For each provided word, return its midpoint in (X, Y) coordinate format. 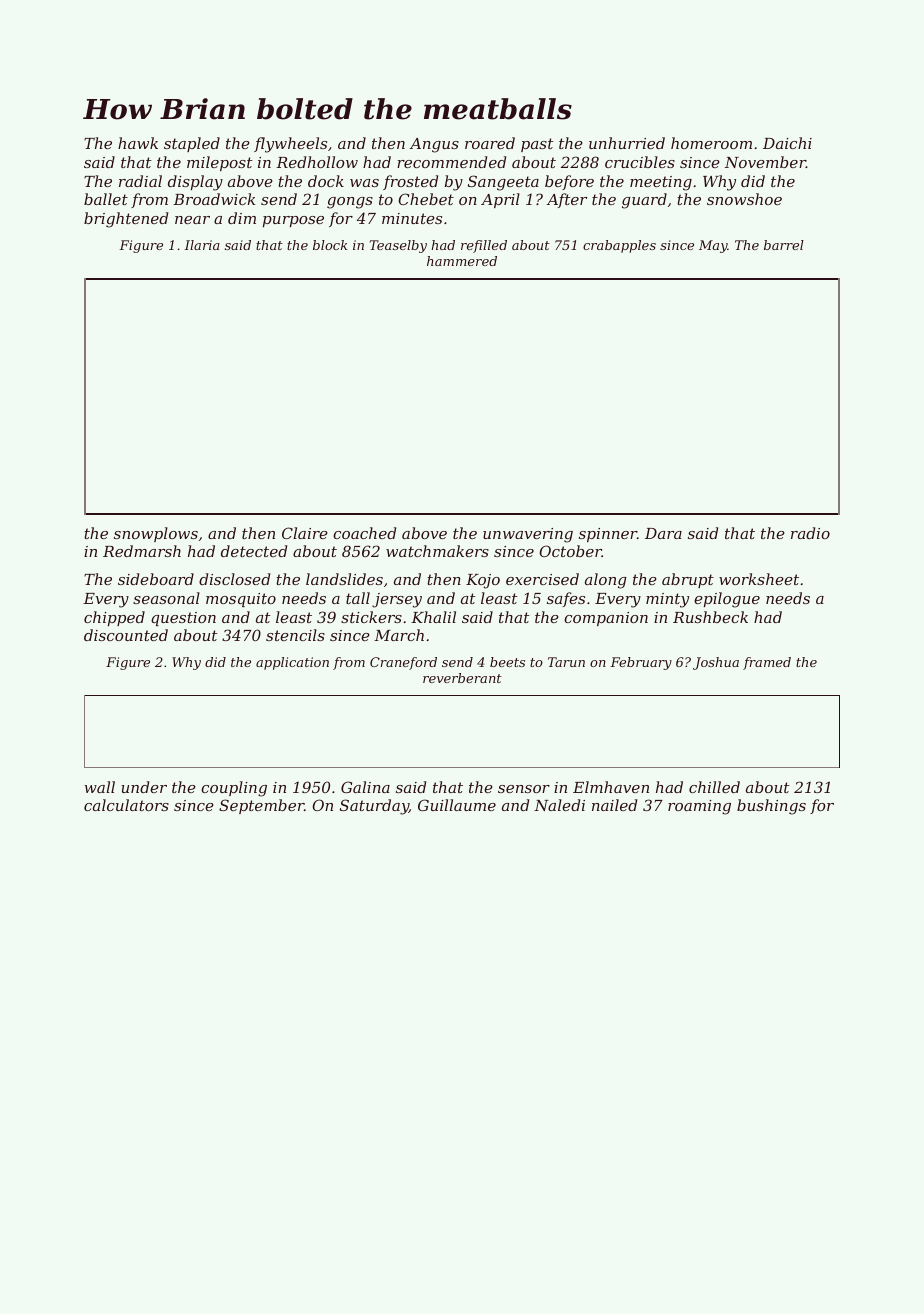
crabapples (619, 246)
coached (364, 533)
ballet (106, 199)
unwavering (528, 535)
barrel (784, 245)
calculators (126, 805)
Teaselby (398, 246)
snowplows (156, 534)
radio (810, 533)
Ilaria (202, 245)
